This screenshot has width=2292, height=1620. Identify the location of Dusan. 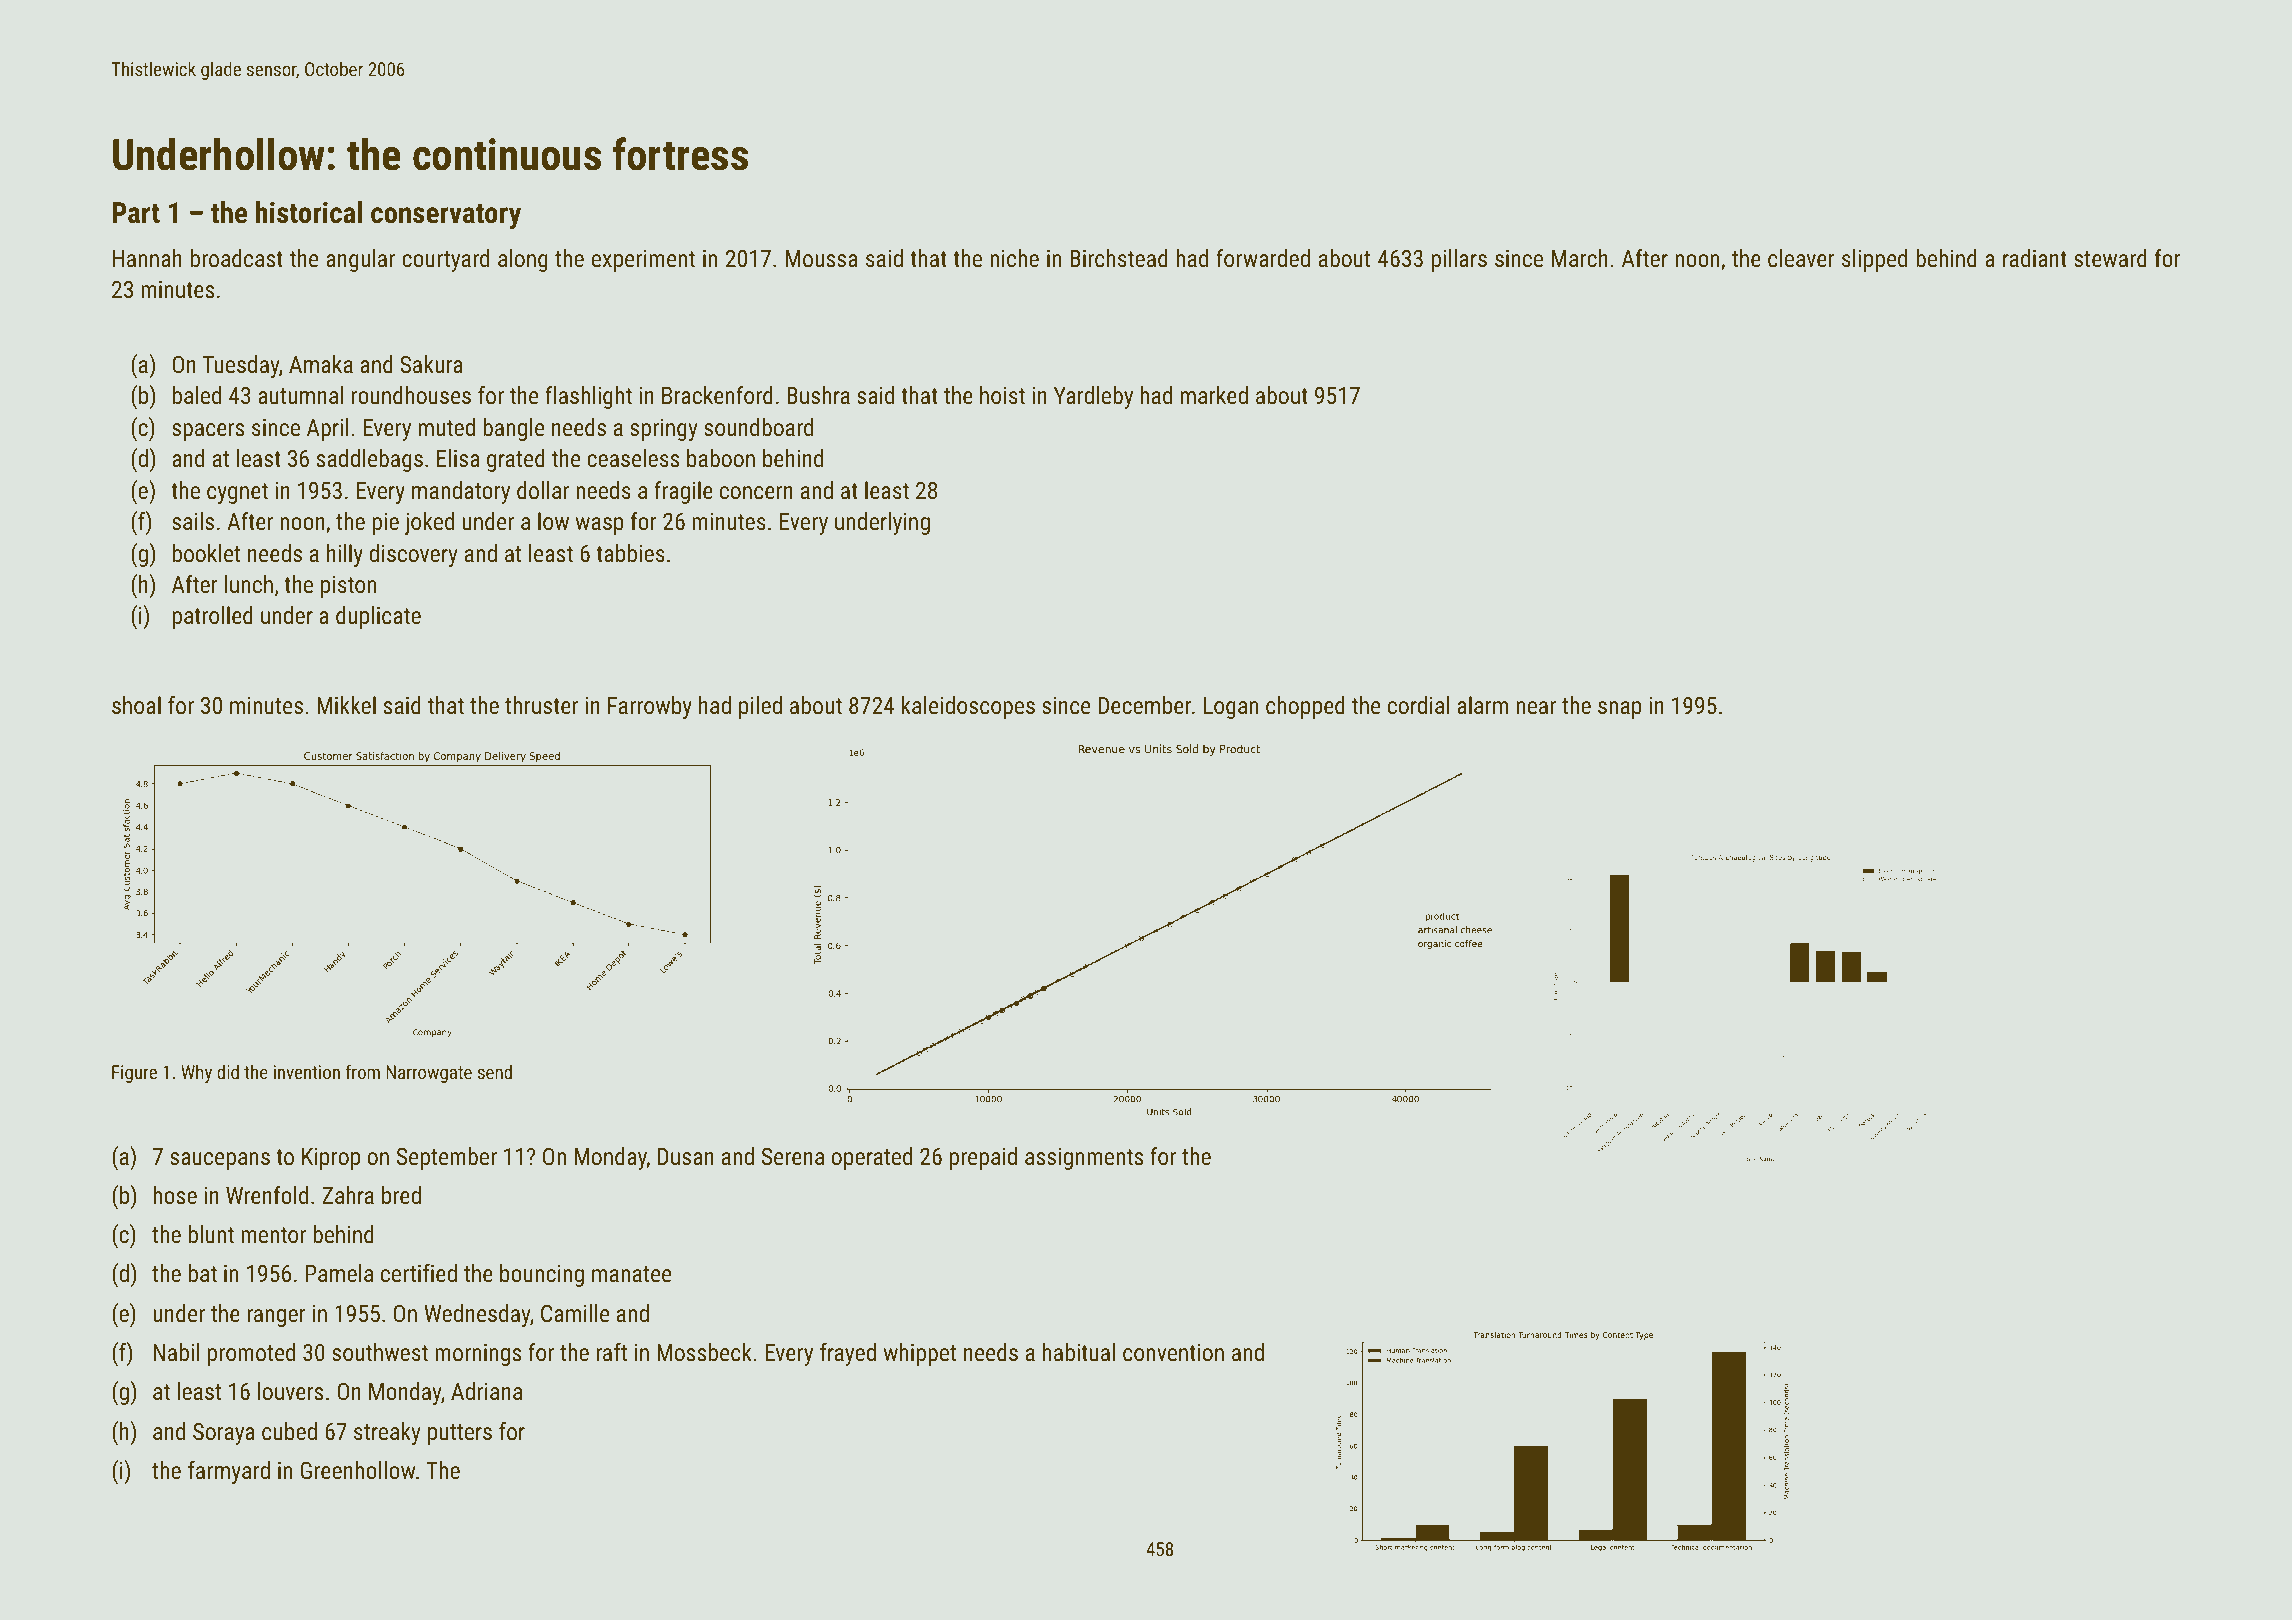
(686, 1156).
